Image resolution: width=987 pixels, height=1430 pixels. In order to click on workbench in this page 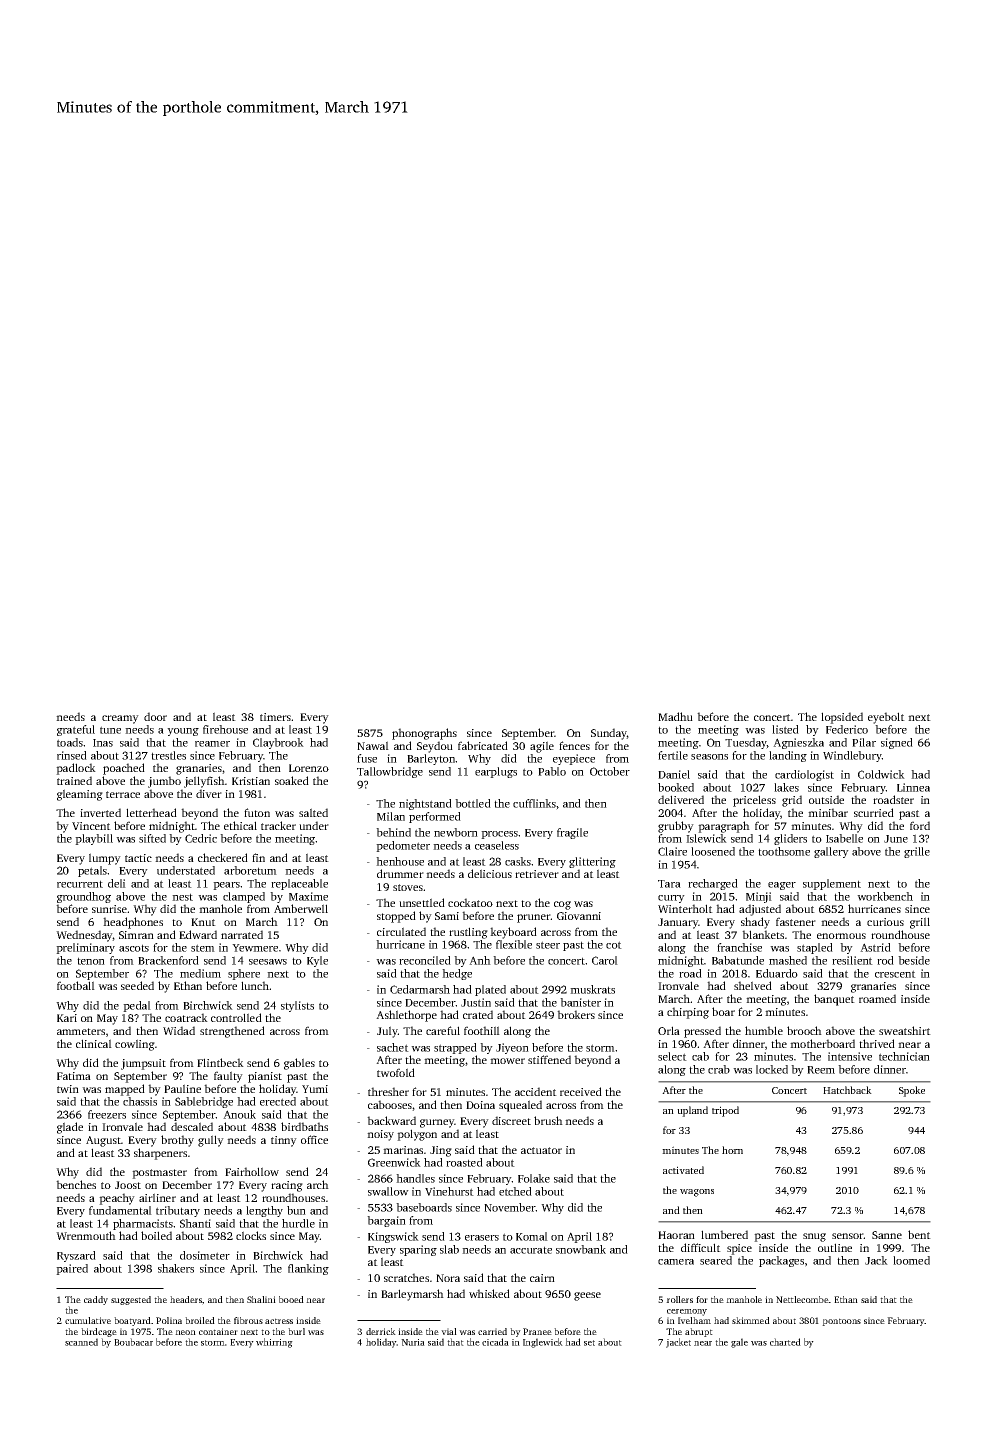, I will do `click(885, 896)`.
